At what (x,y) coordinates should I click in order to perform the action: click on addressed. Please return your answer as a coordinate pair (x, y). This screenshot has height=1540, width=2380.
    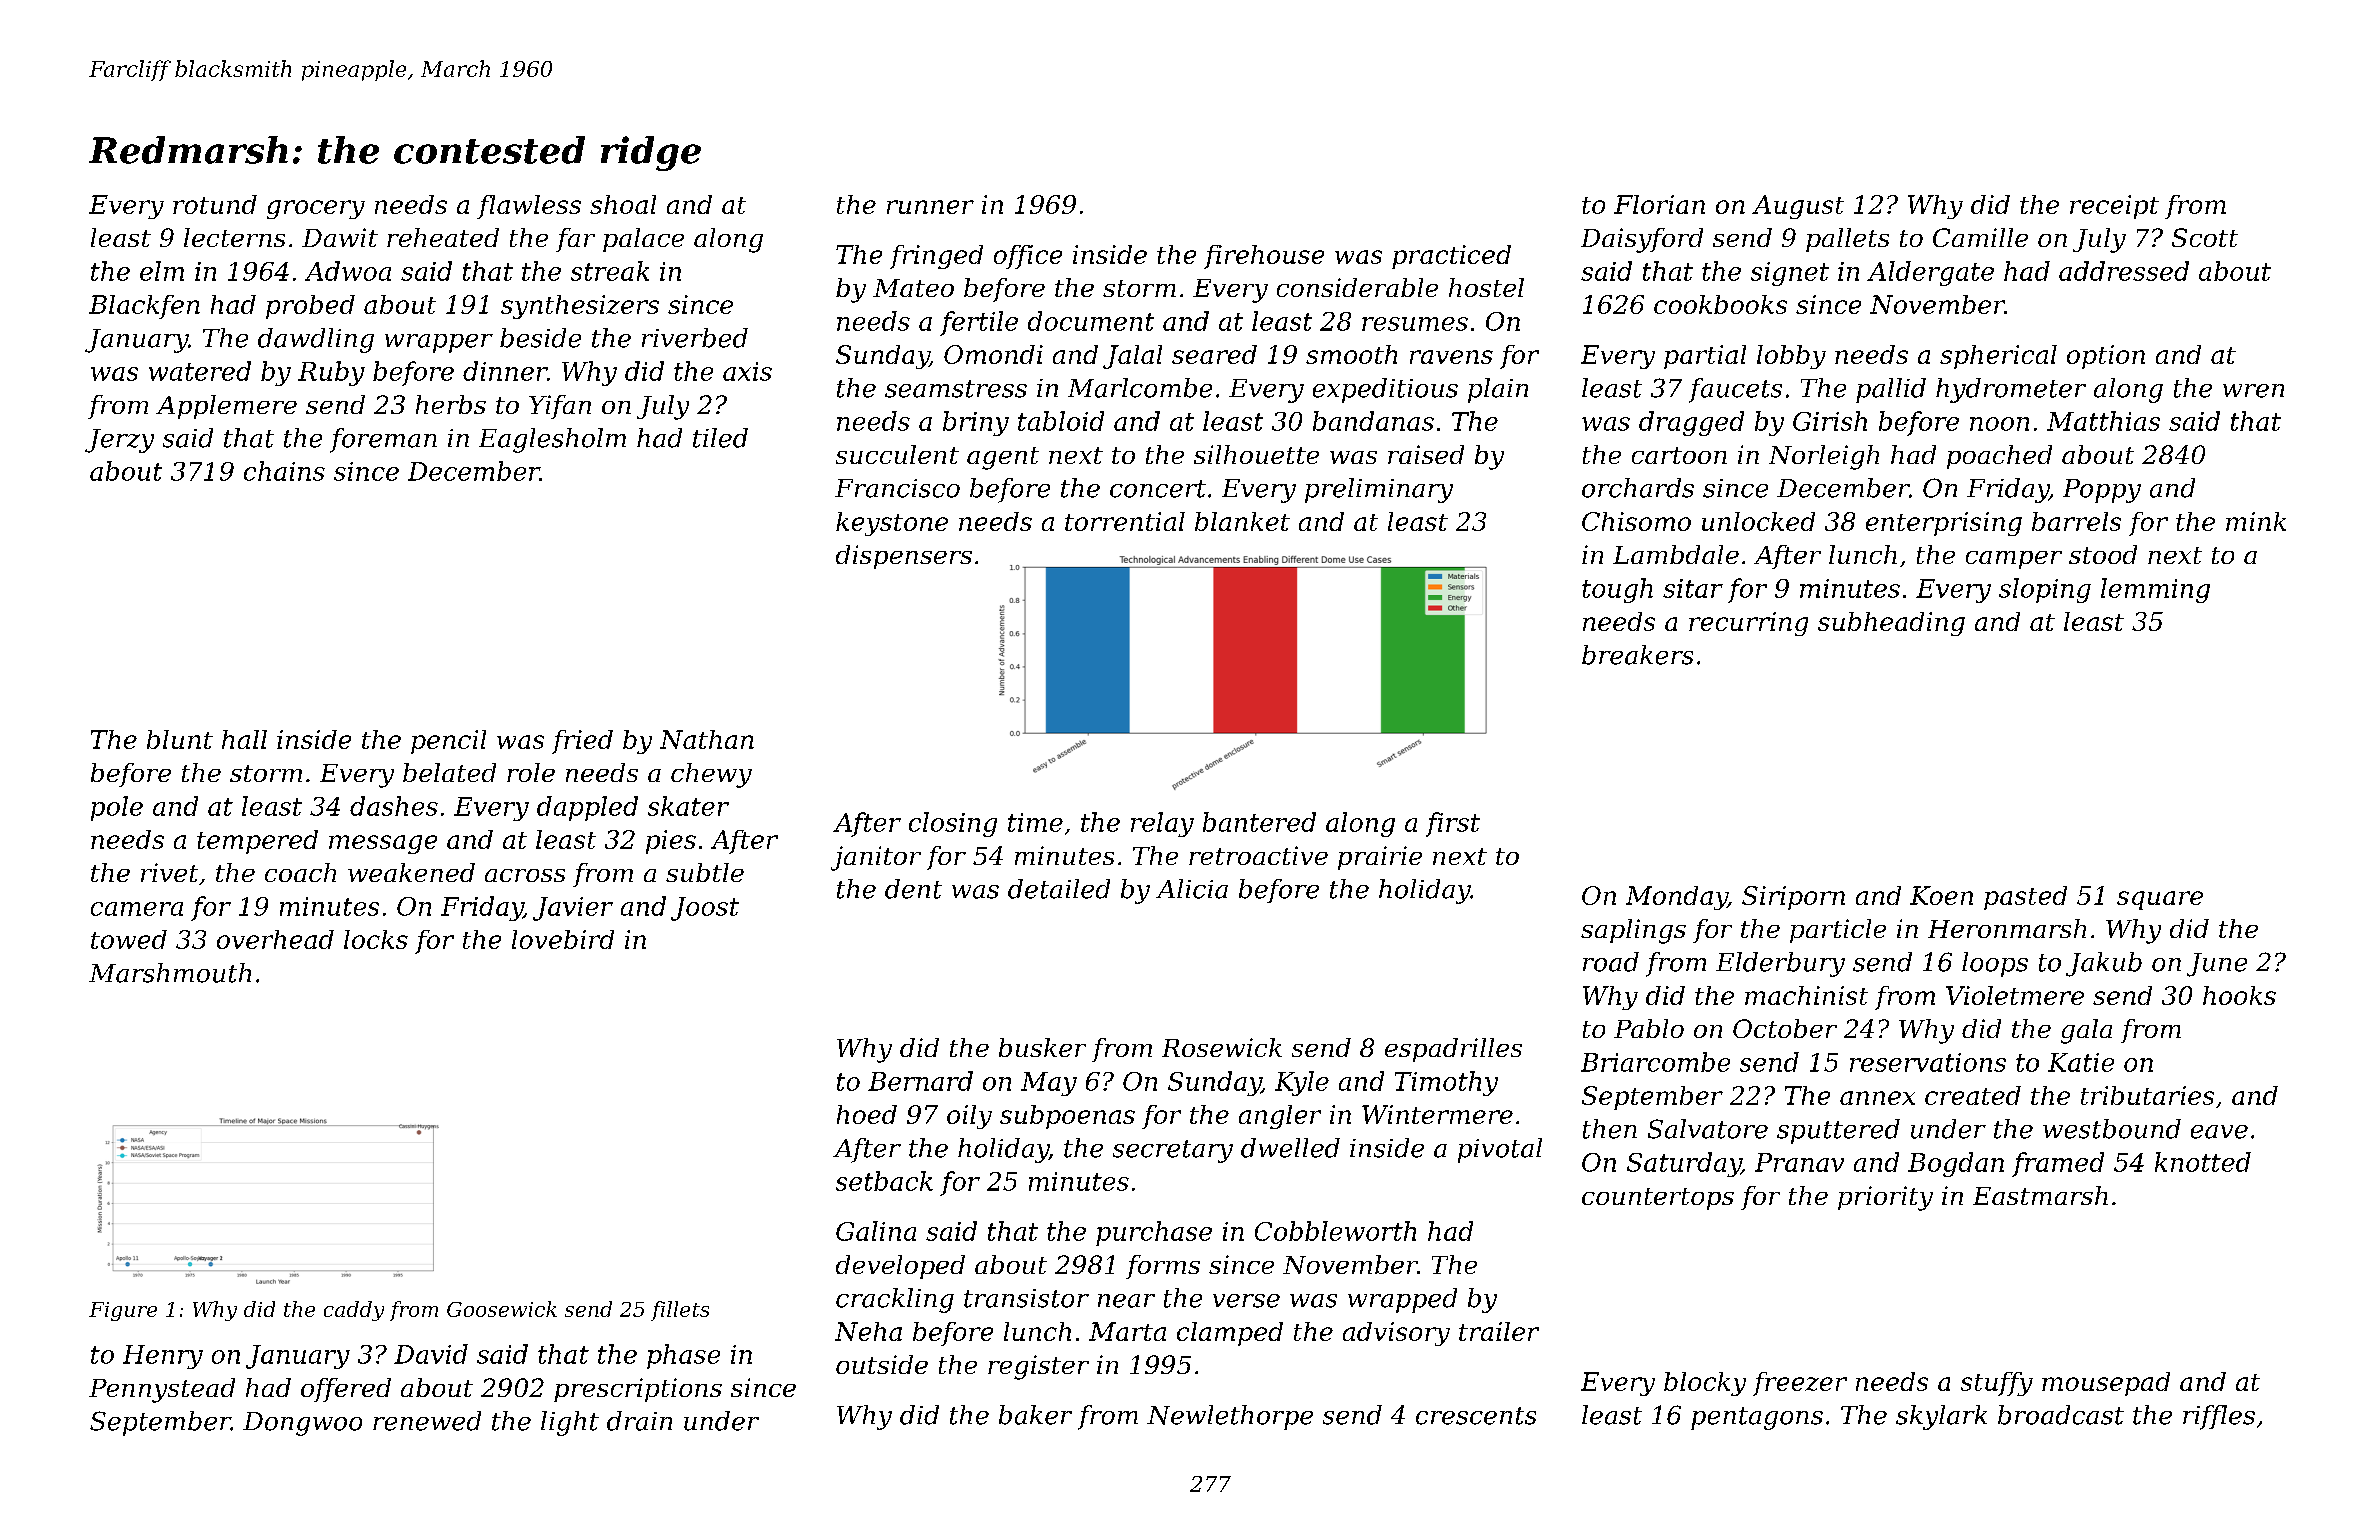
    Looking at the image, I should click on (2124, 271).
